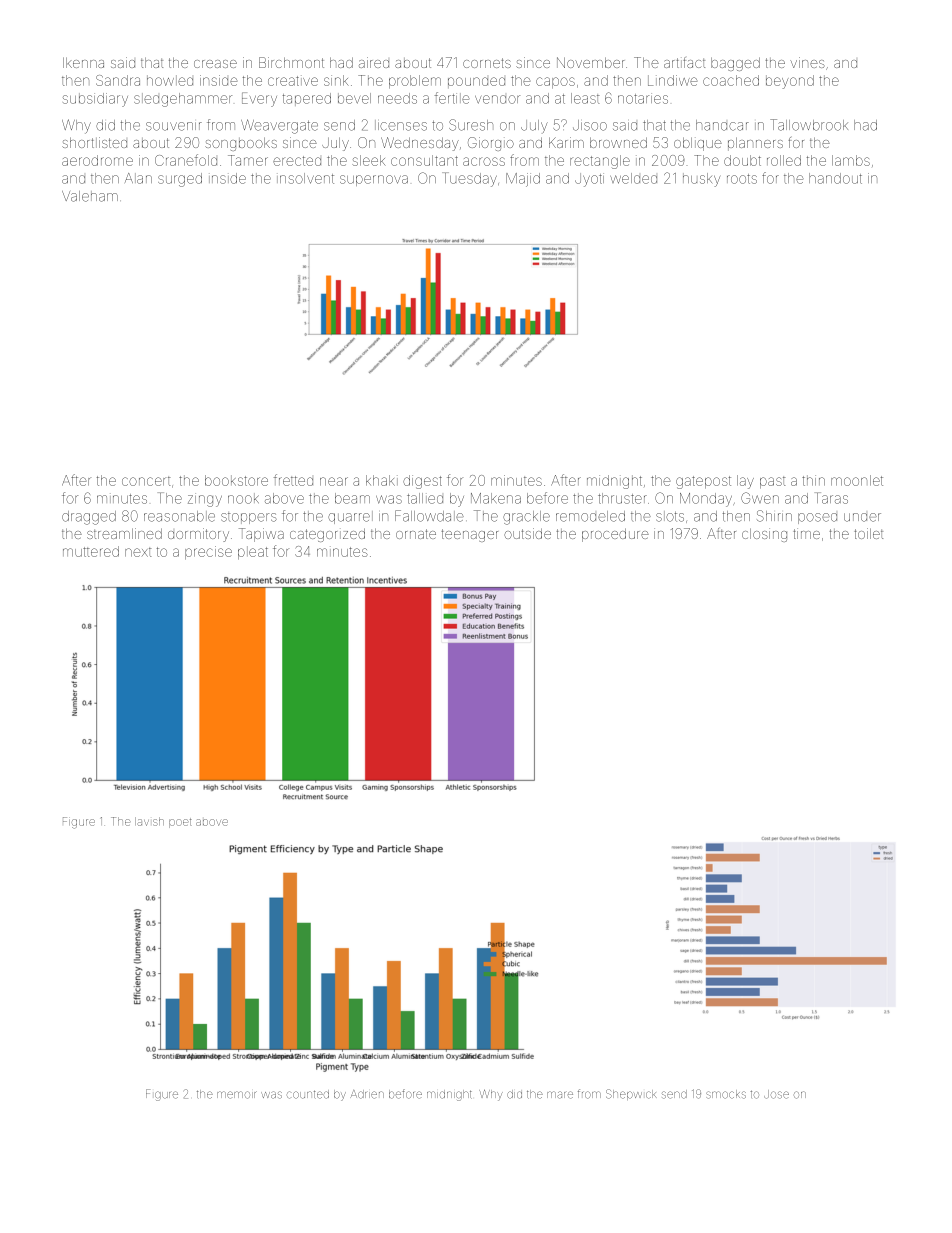  What do you see at coordinates (764, 535) in the screenshot?
I see `closing` at bounding box center [764, 535].
